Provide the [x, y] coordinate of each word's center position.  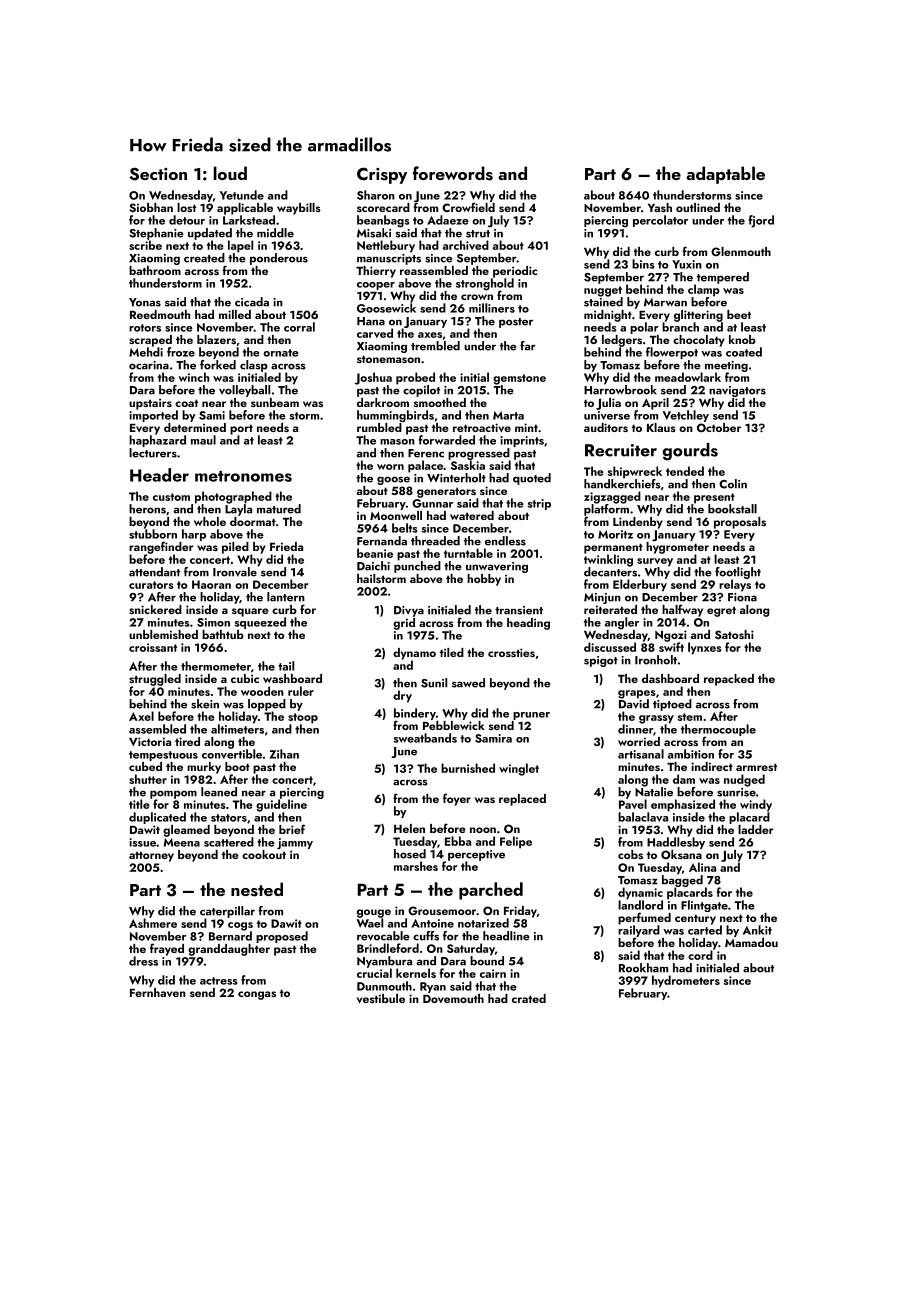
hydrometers [686, 981]
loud [230, 173]
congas [257, 995]
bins [643, 264]
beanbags [383, 221]
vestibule [381, 998]
